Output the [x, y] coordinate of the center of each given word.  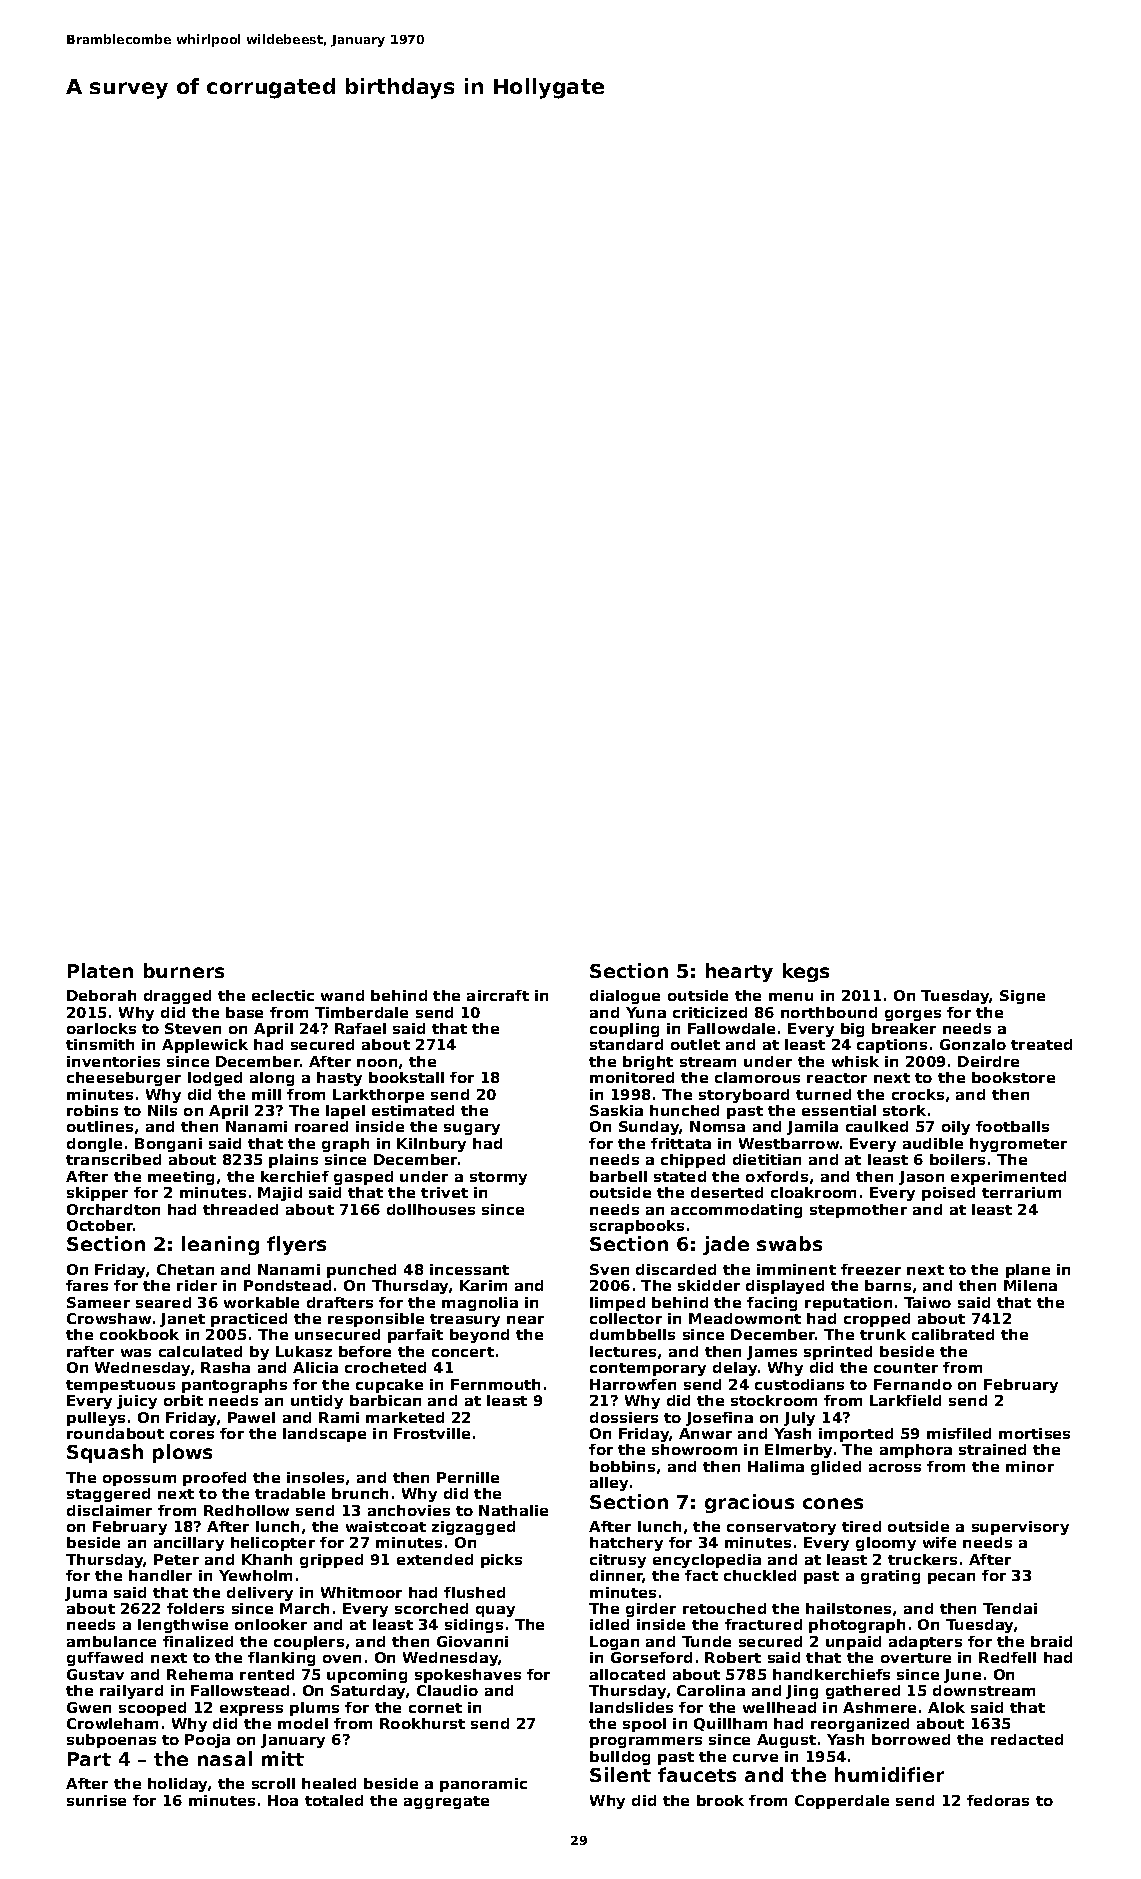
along [272, 1079]
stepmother [858, 1211]
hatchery [626, 1544]
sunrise [96, 1800]
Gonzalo [973, 1044]
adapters [925, 1643]
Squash [105, 1453]
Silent [620, 1774]
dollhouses [431, 1209]
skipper [97, 1194]
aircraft [498, 995]
